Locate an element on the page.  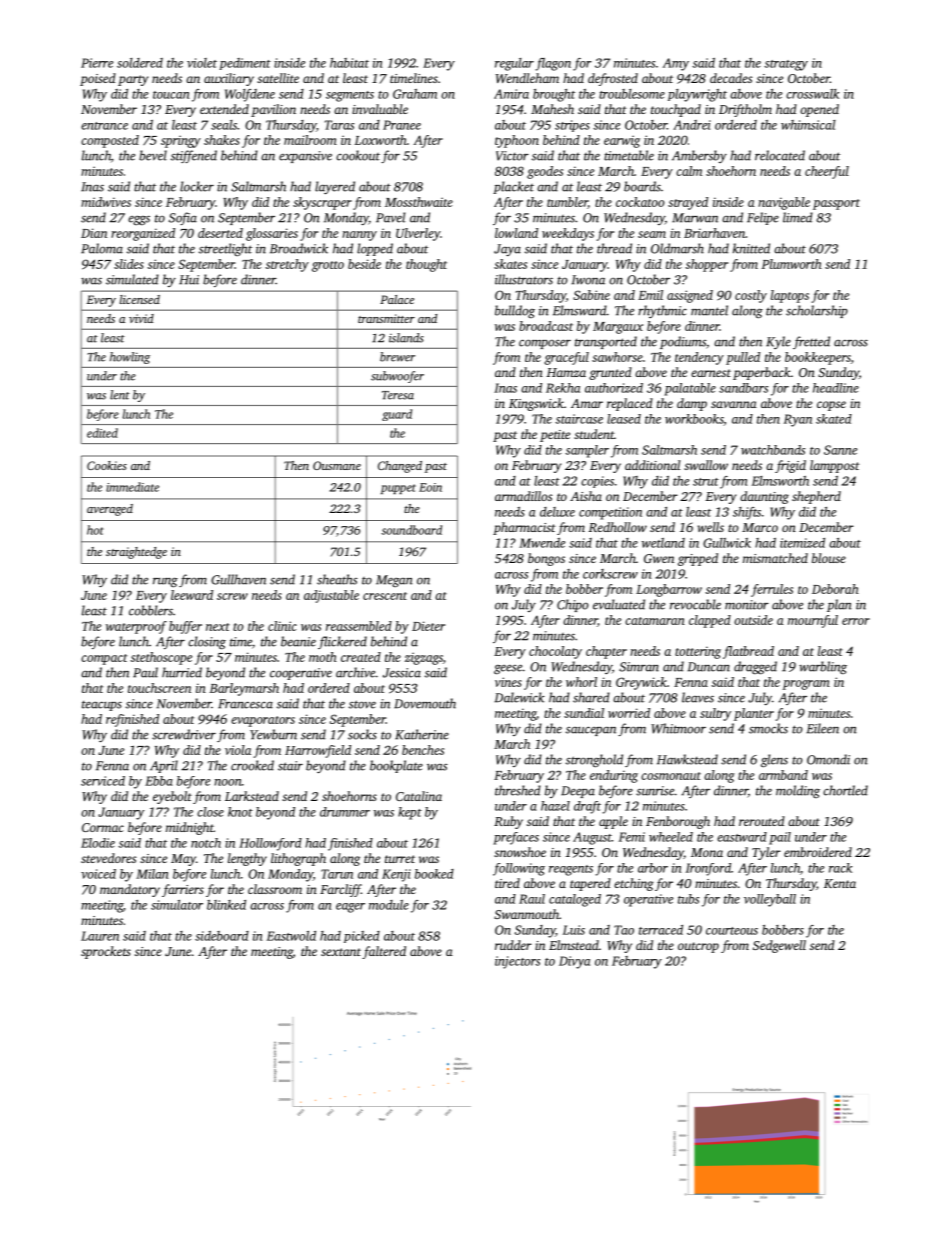
Gullhaven is located at coordinates (238, 579).
